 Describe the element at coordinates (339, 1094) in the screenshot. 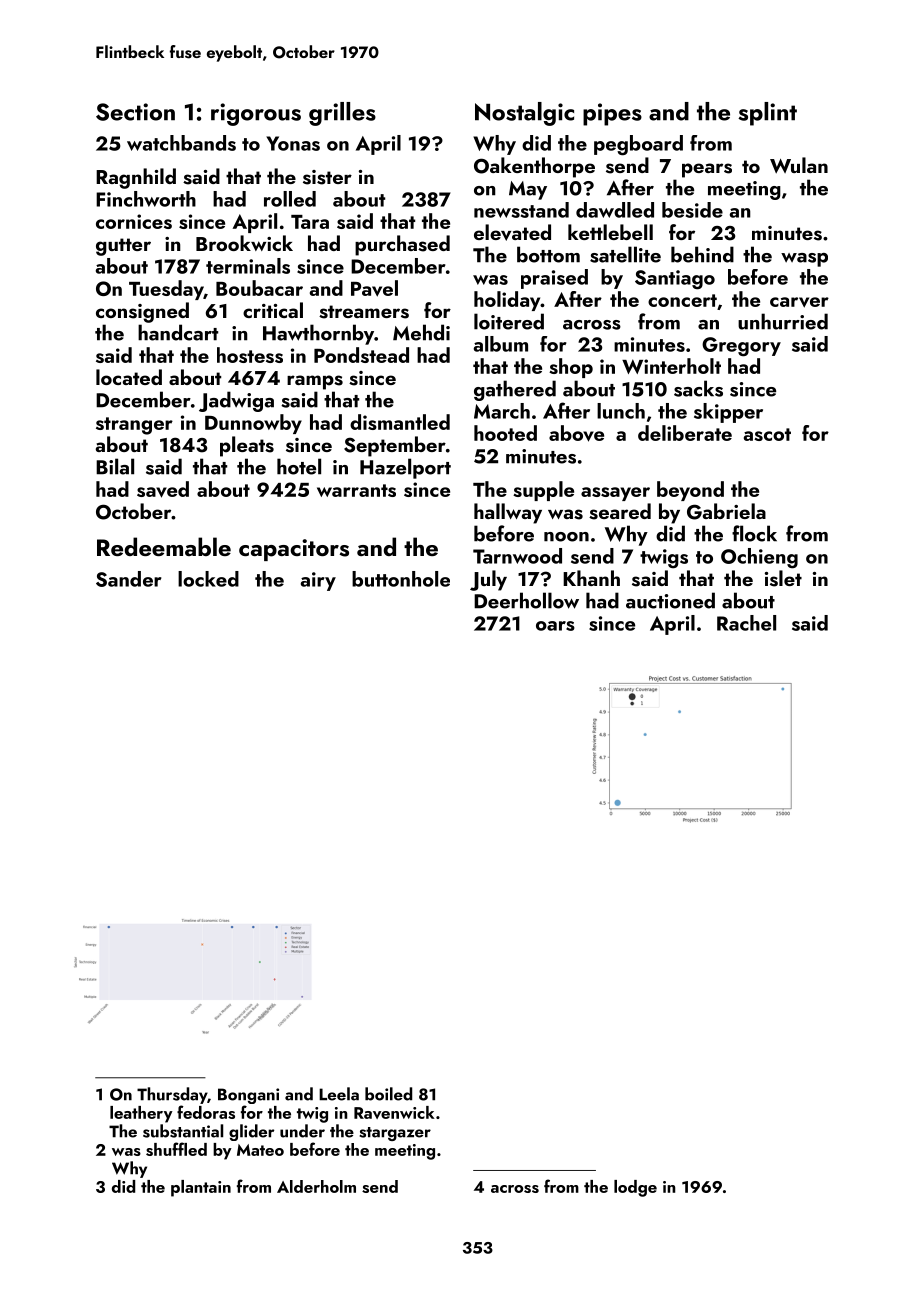

I see `Leela` at that location.
